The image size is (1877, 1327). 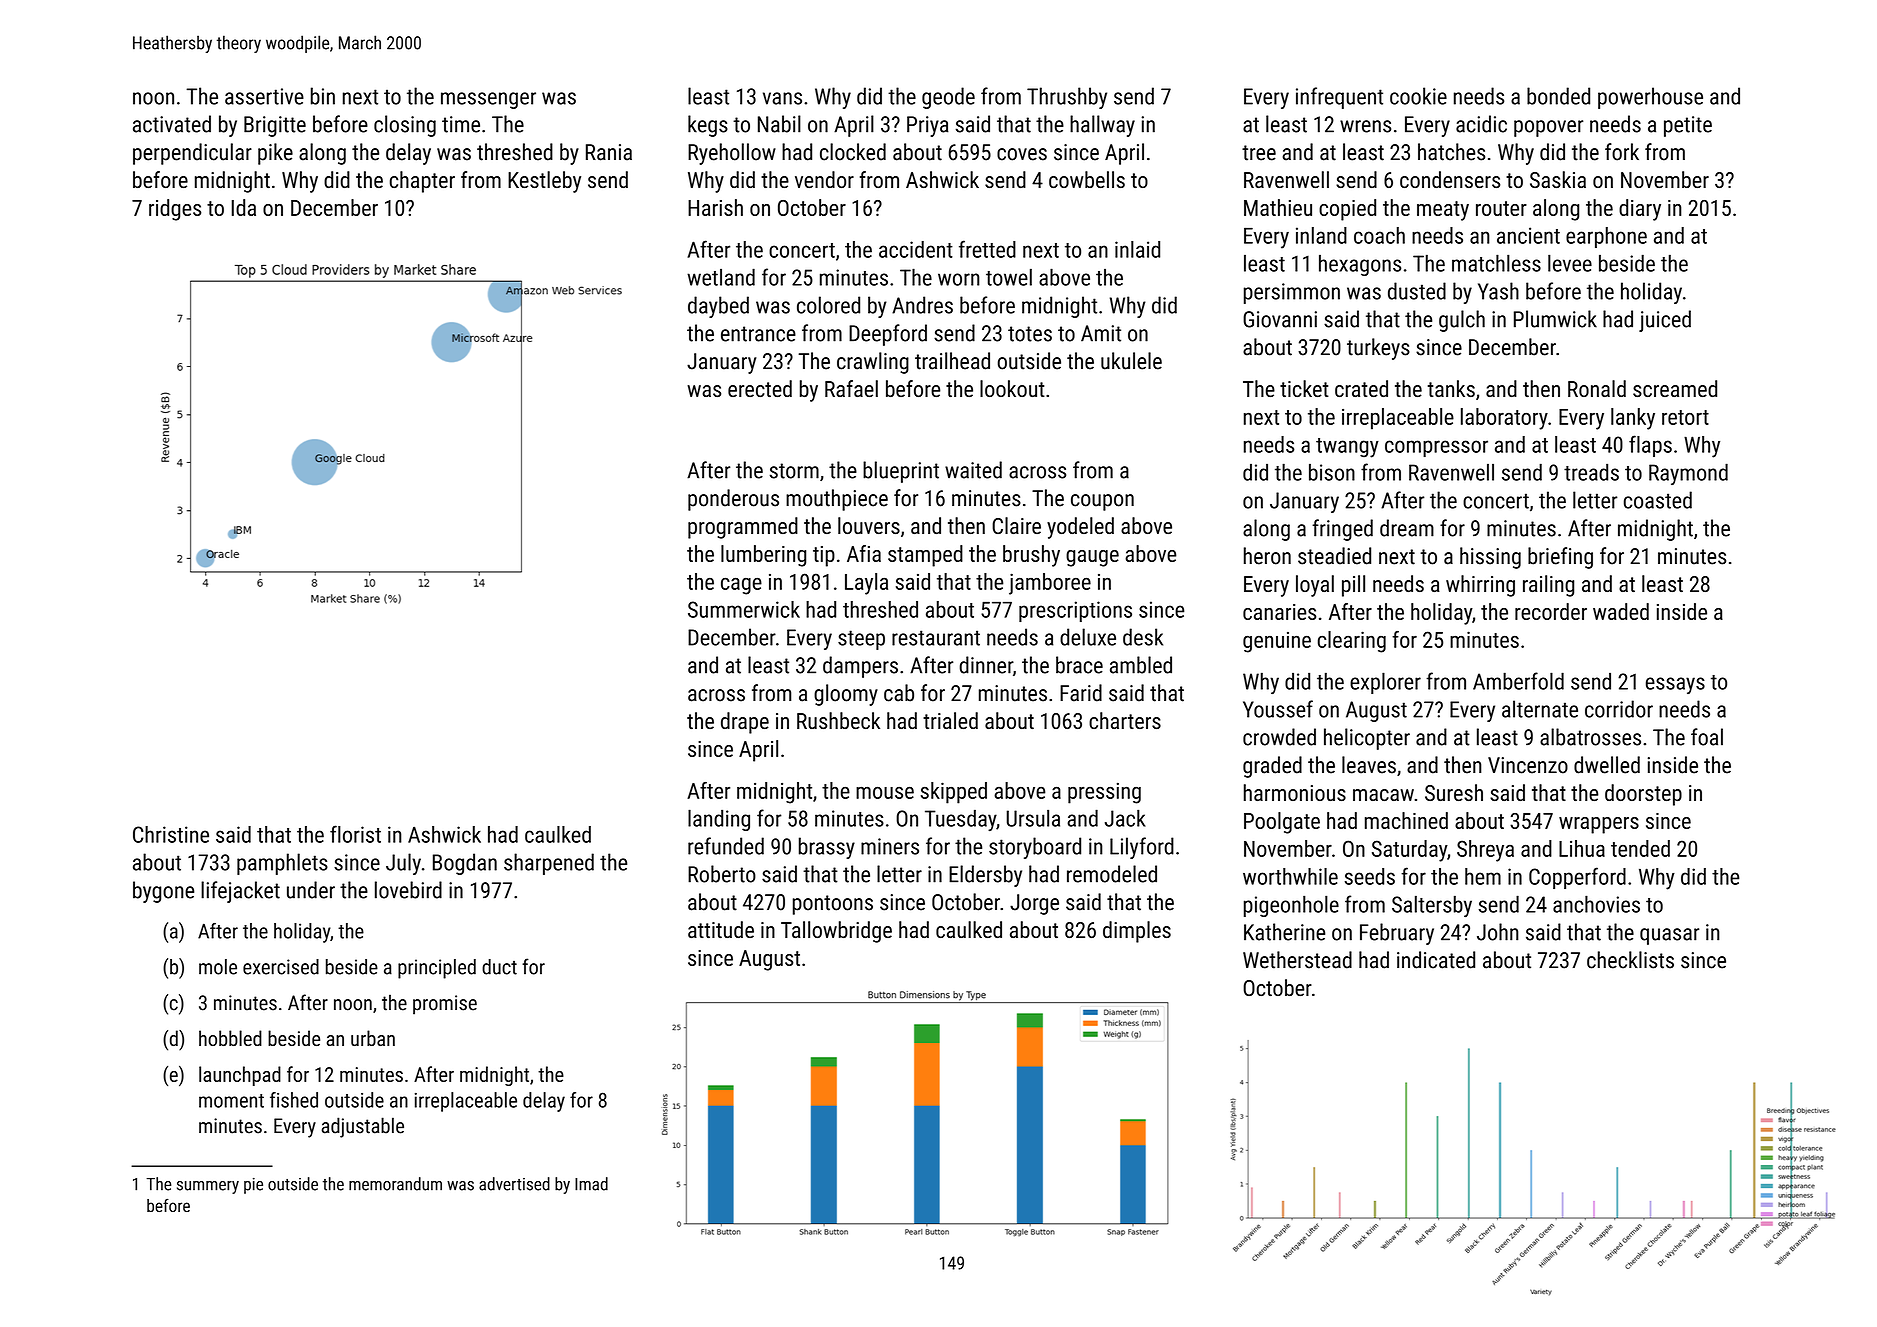 What do you see at coordinates (824, 179) in the screenshot?
I see `vendor` at bounding box center [824, 179].
